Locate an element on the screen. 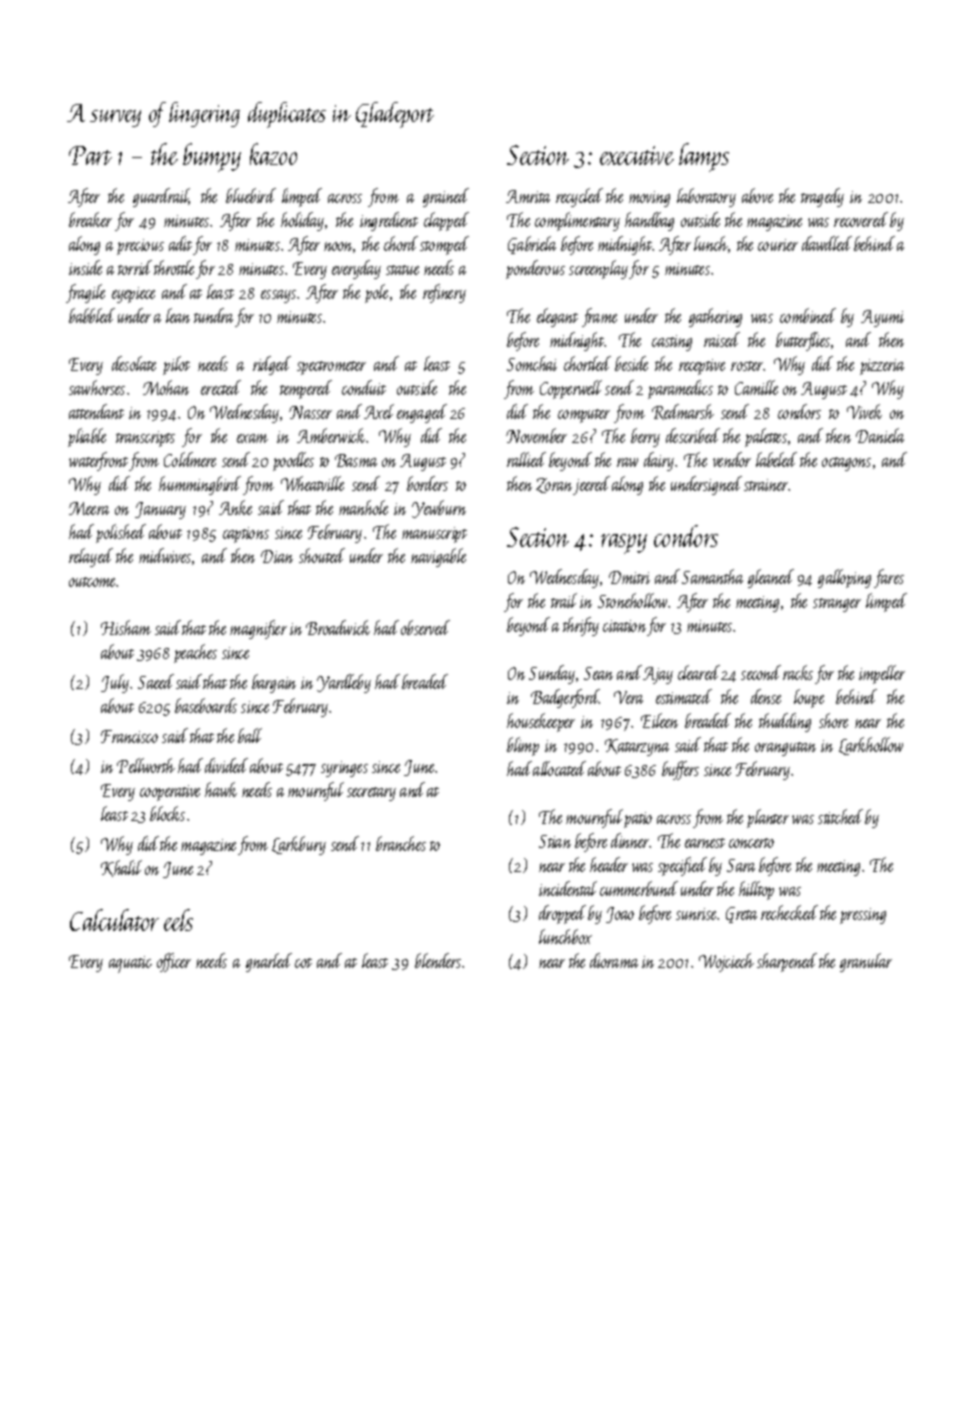  adit is located at coordinates (180, 243).
